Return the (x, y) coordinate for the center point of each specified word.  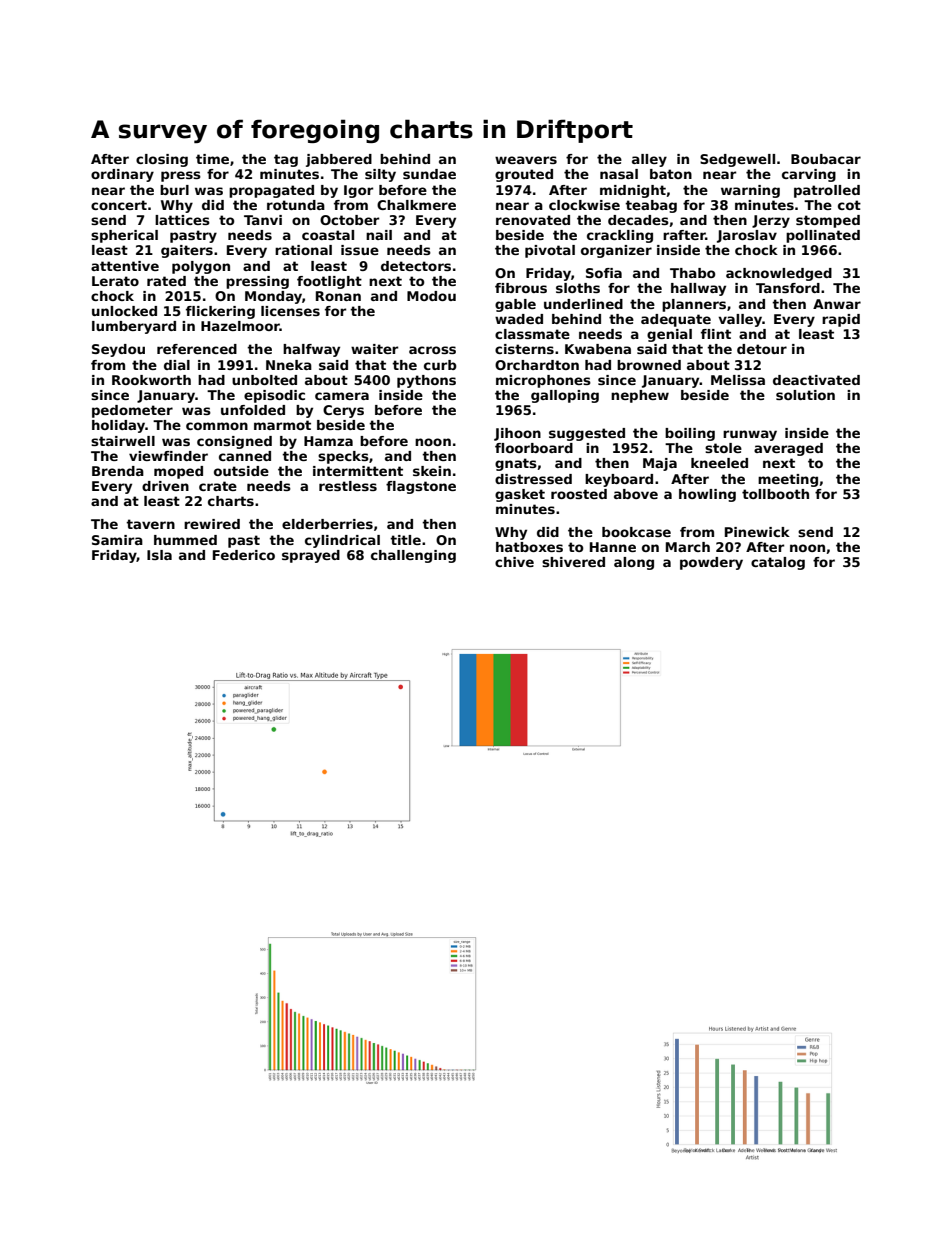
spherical (124, 236)
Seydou (118, 350)
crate (218, 486)
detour (762, 349)
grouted (524, 175)
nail (379, 235)
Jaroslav (747, 236)
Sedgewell (737, 160)
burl (174, 190)
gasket (520, 495)
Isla (159, 555)
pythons (426, 381)
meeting (788, 480)
